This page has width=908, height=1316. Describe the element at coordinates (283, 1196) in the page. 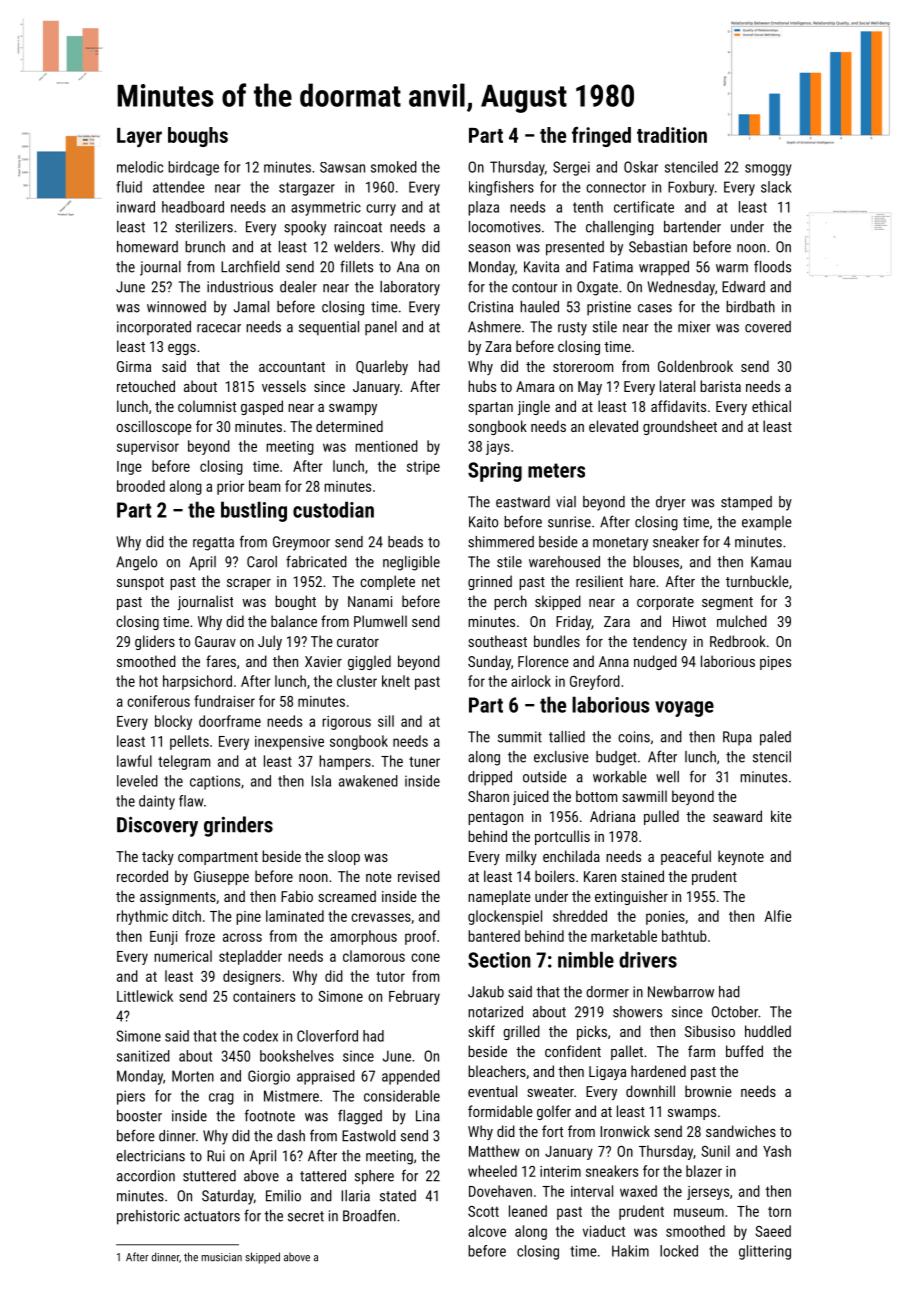

I see `Emilio` at that location.
